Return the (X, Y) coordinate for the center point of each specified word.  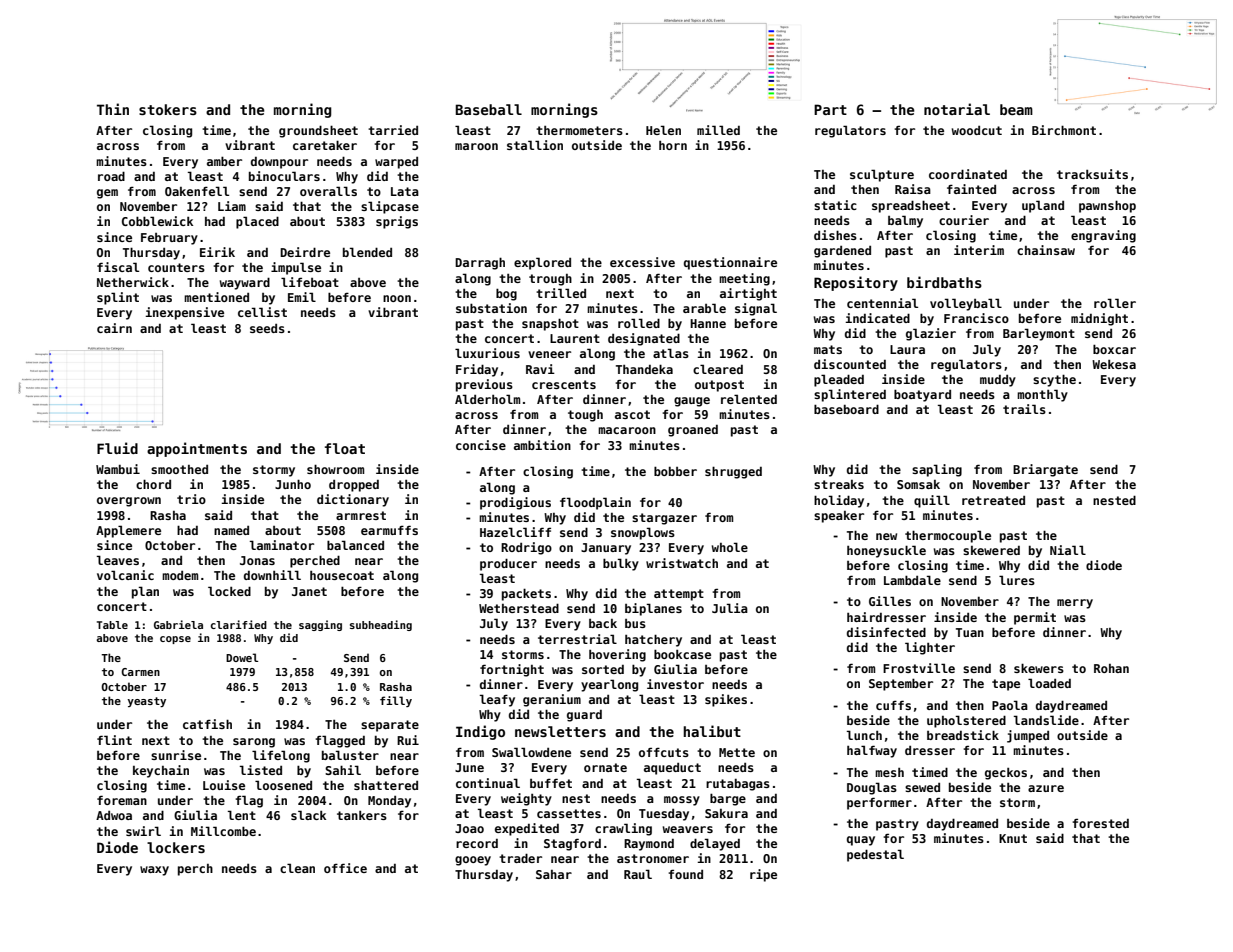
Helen (663, 130)
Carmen (140, 672)
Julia (730, 608)
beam (1016, 109)
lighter (930, 648)
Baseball (489, 109)
